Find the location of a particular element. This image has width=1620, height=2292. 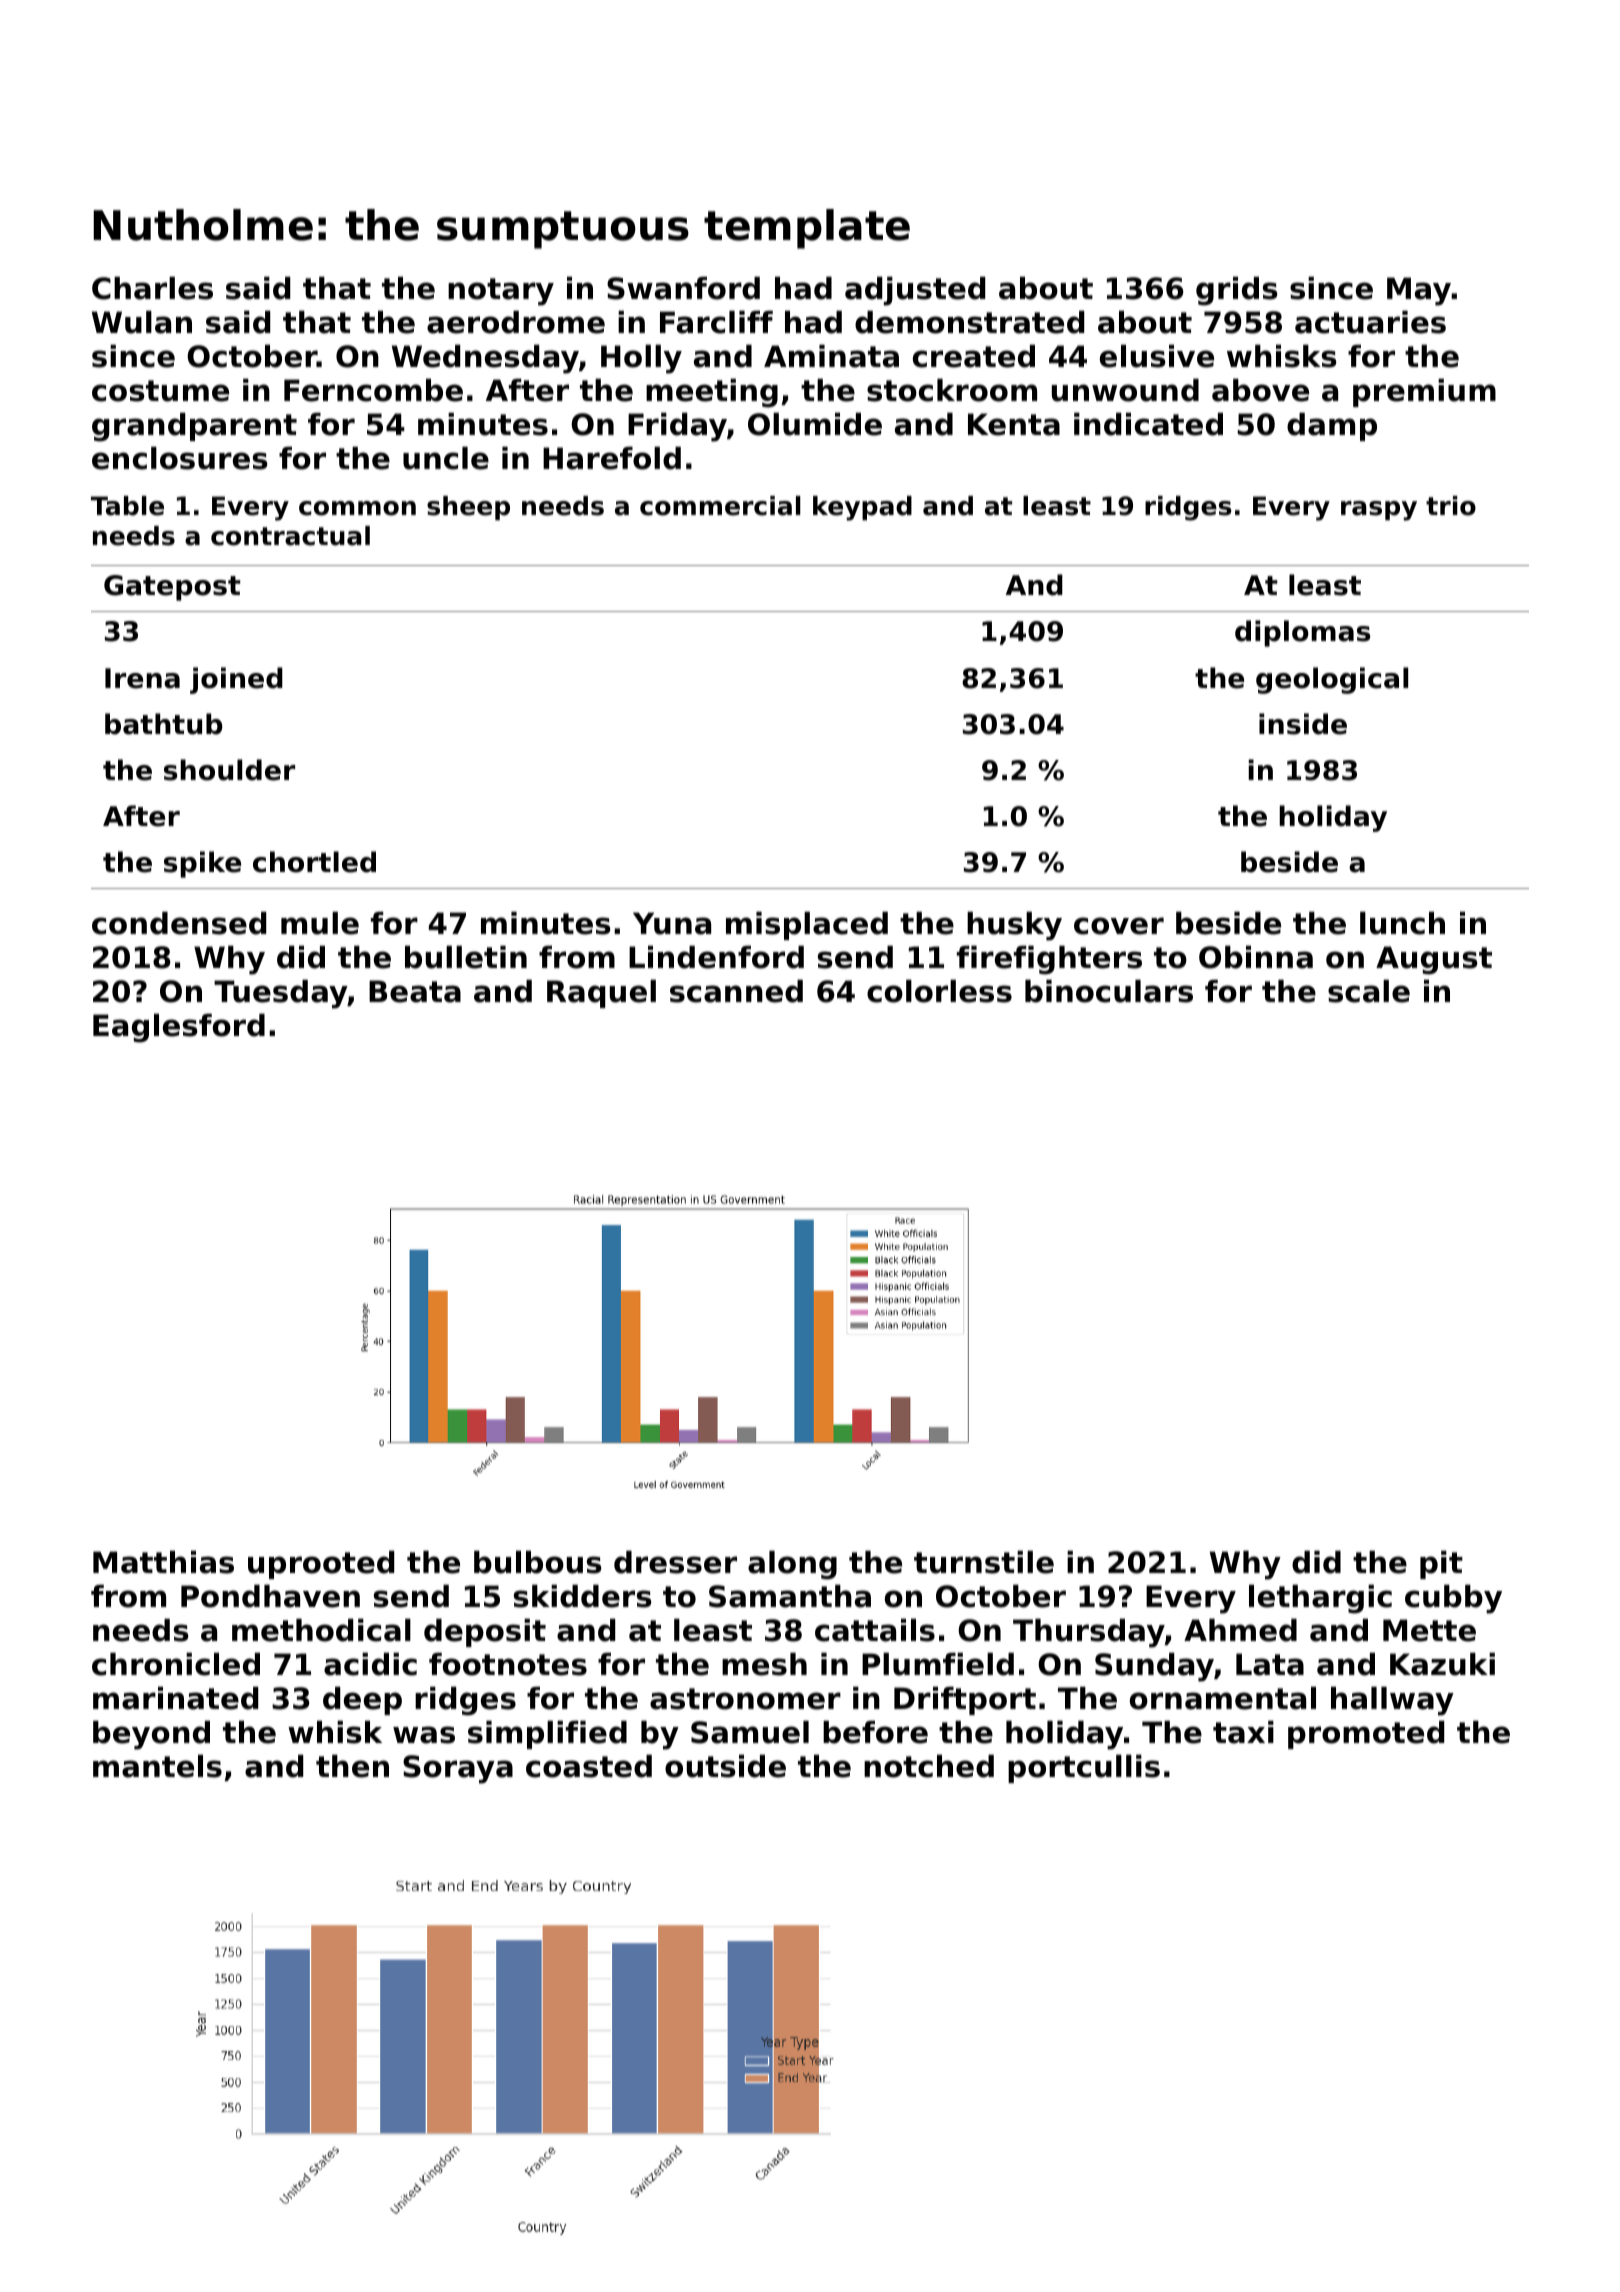

turnstile is located at coordinates (984, 1562).
